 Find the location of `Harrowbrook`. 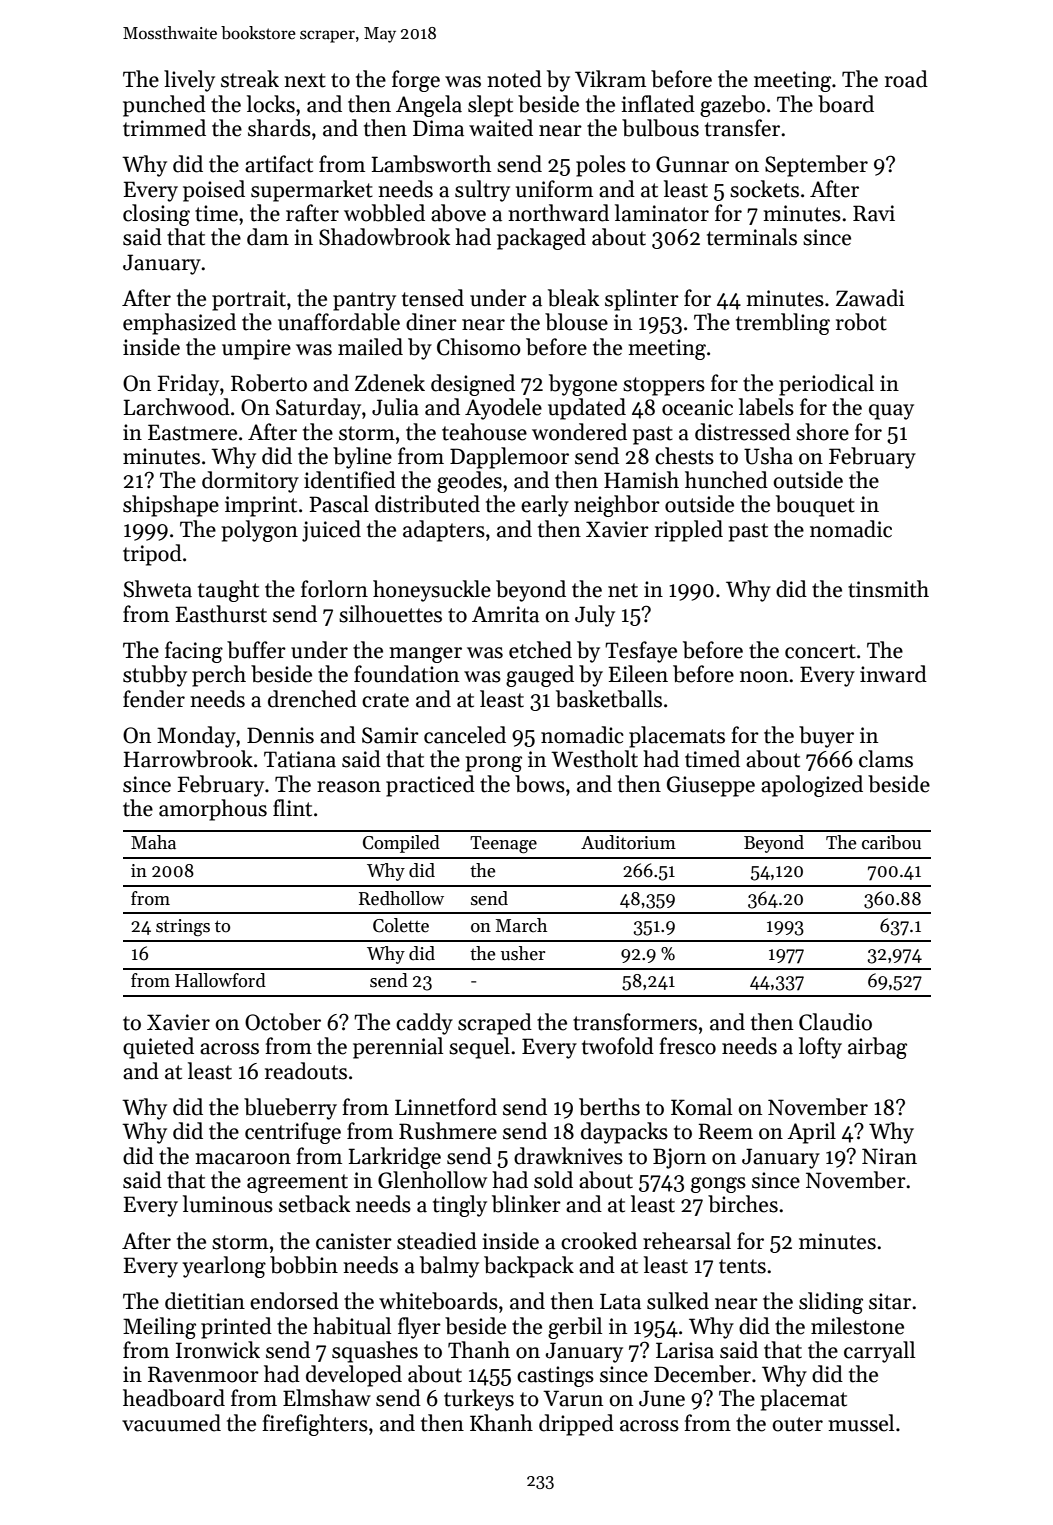

Harrowbrook is located at coordinates (188, 759).
